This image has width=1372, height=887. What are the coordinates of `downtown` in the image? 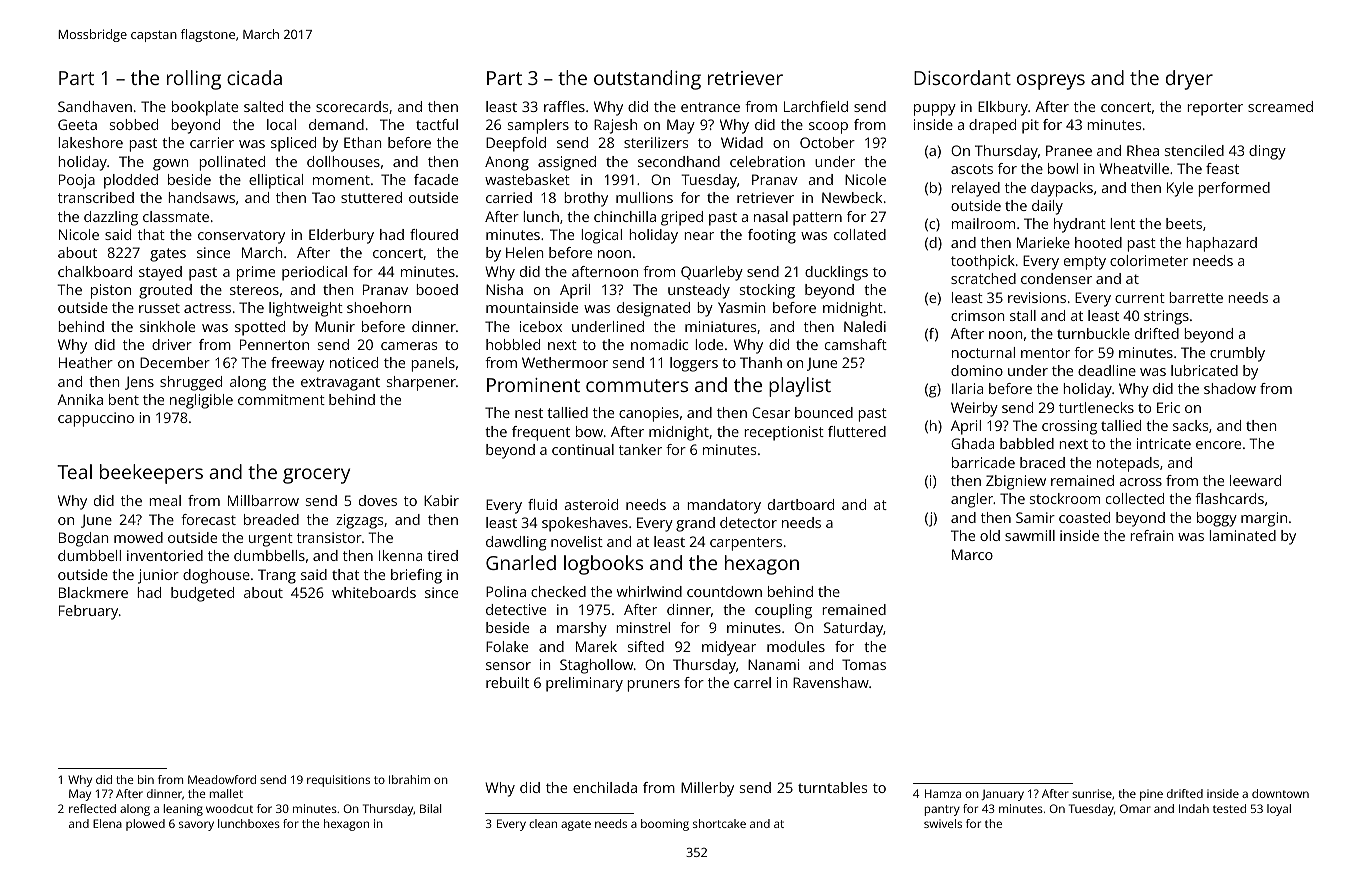 It's located at (1280, 793).
